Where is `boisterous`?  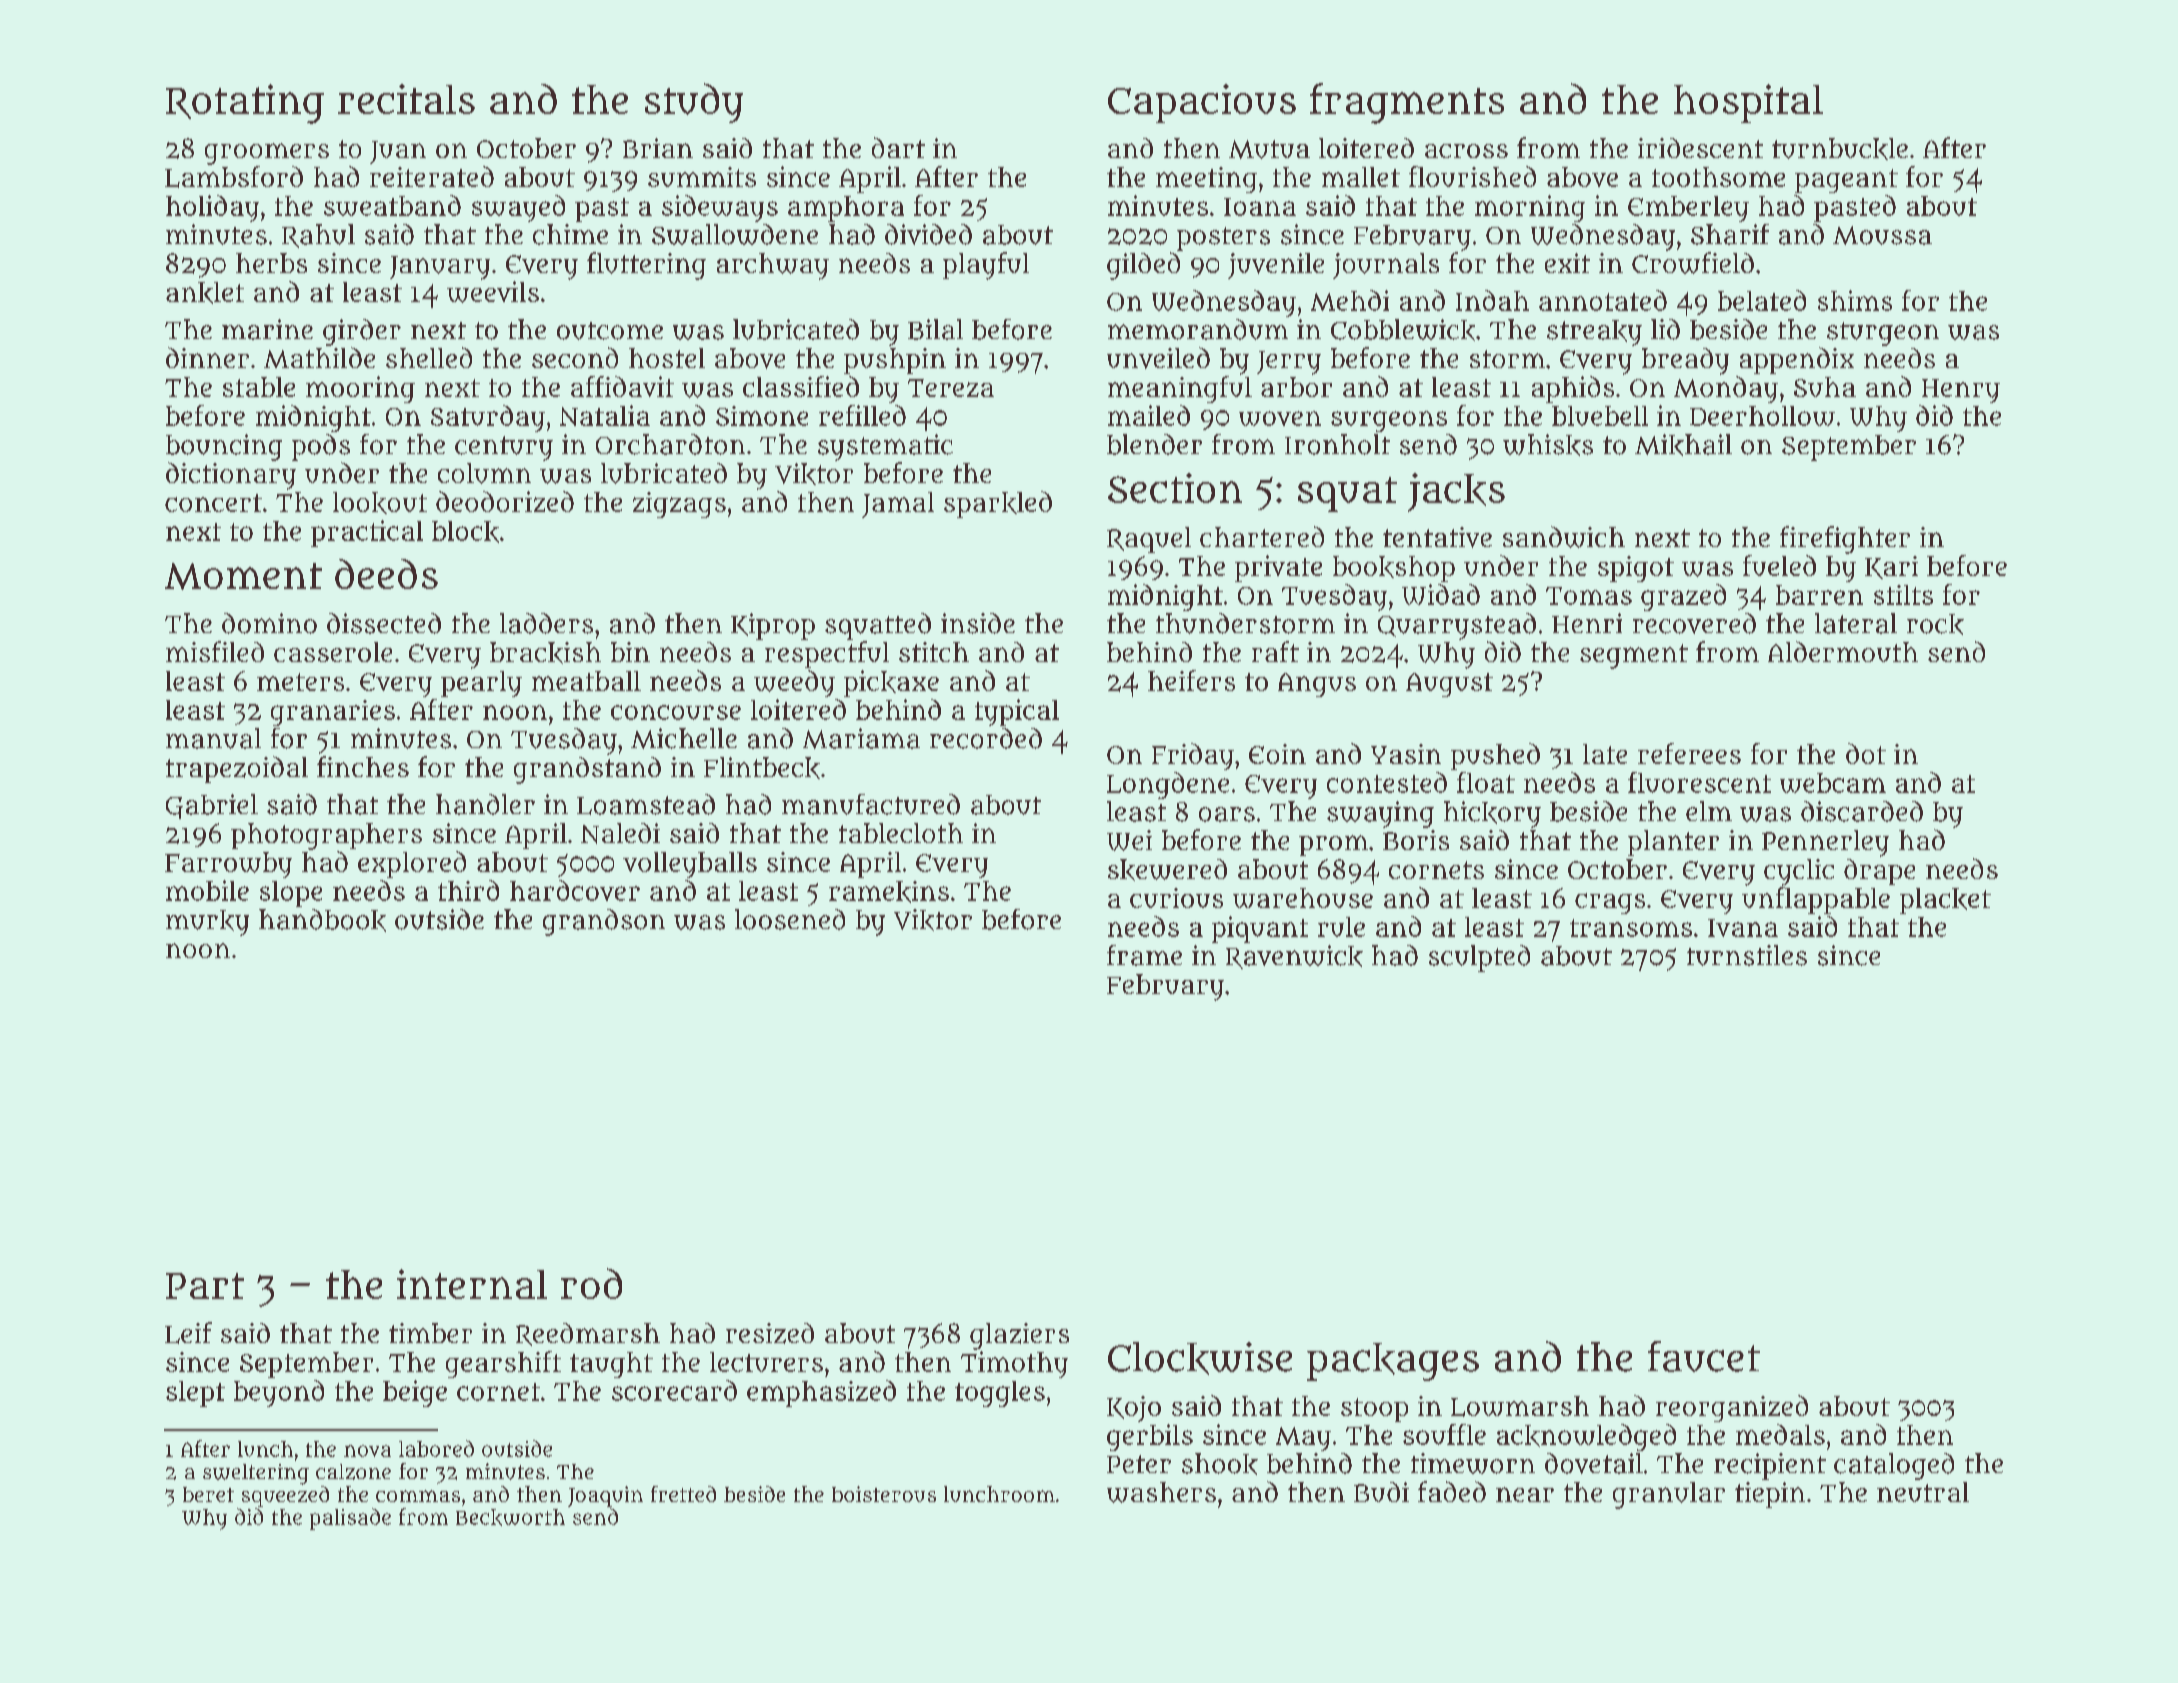 boisterous is located at coordinates (884, 1494).
